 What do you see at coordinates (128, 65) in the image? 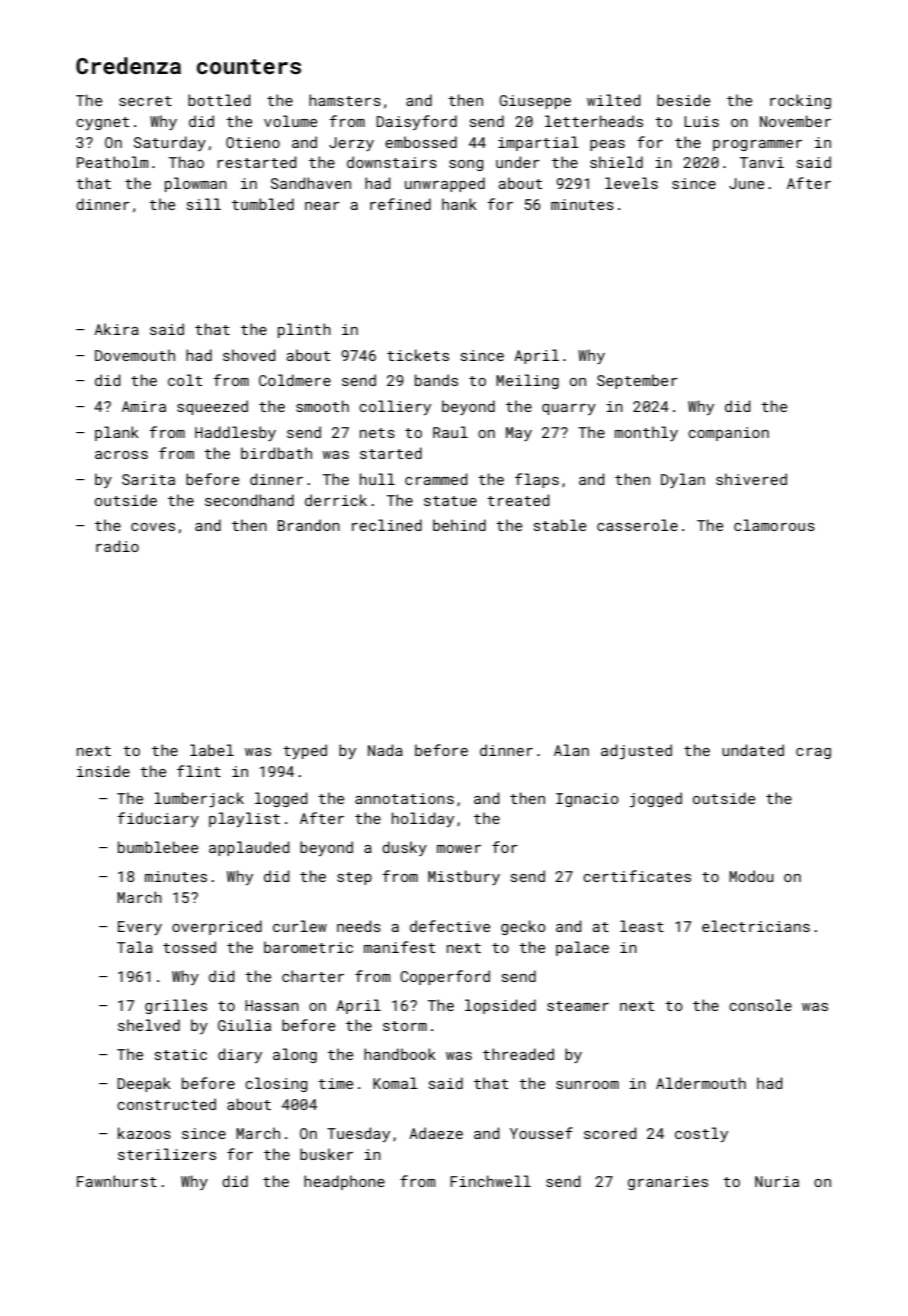
I see `Credenza` at bounding box center [128, 65].
